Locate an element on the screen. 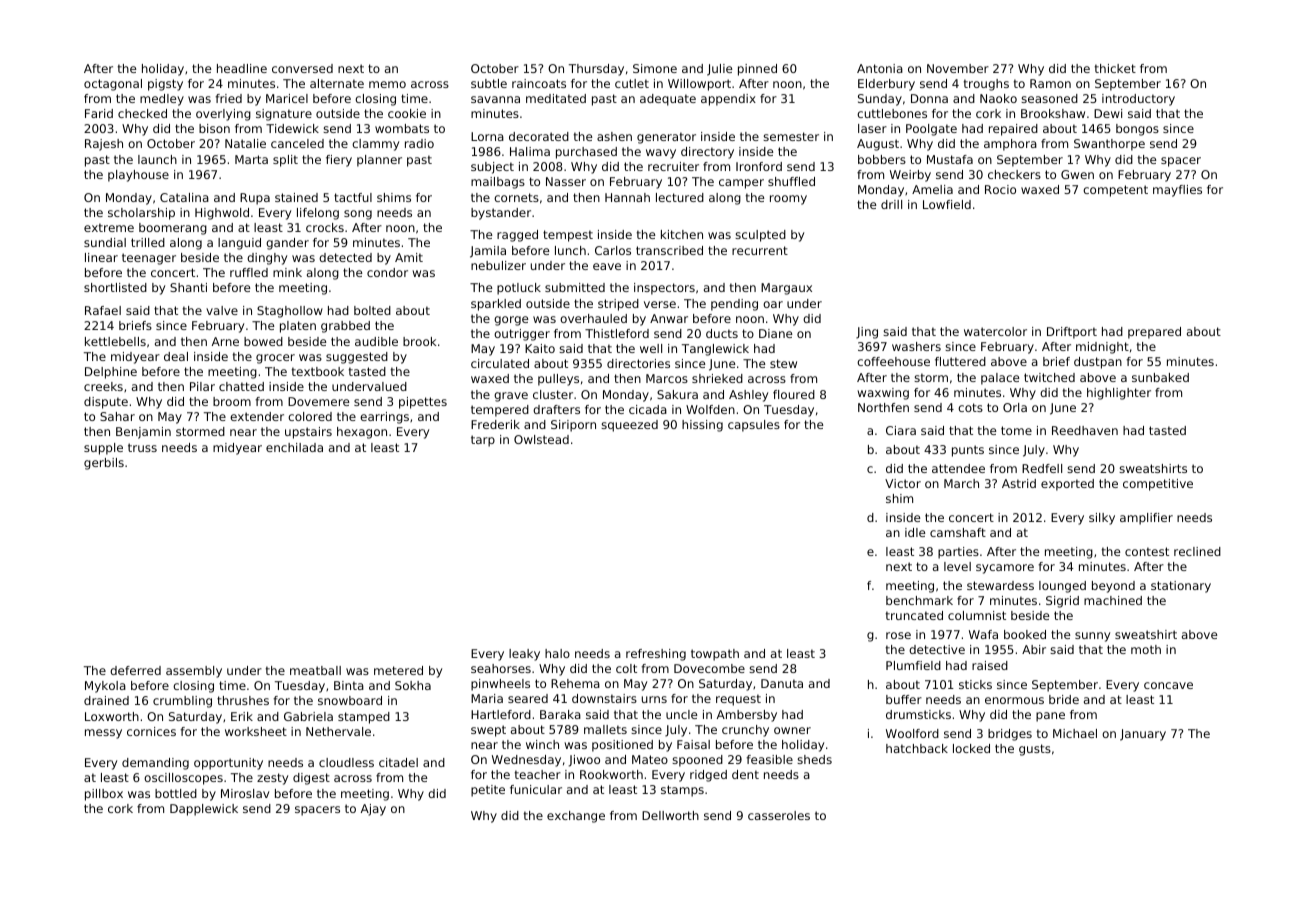 The image size is (1308, 924). Ajay is located at coordinates (373, 810).
